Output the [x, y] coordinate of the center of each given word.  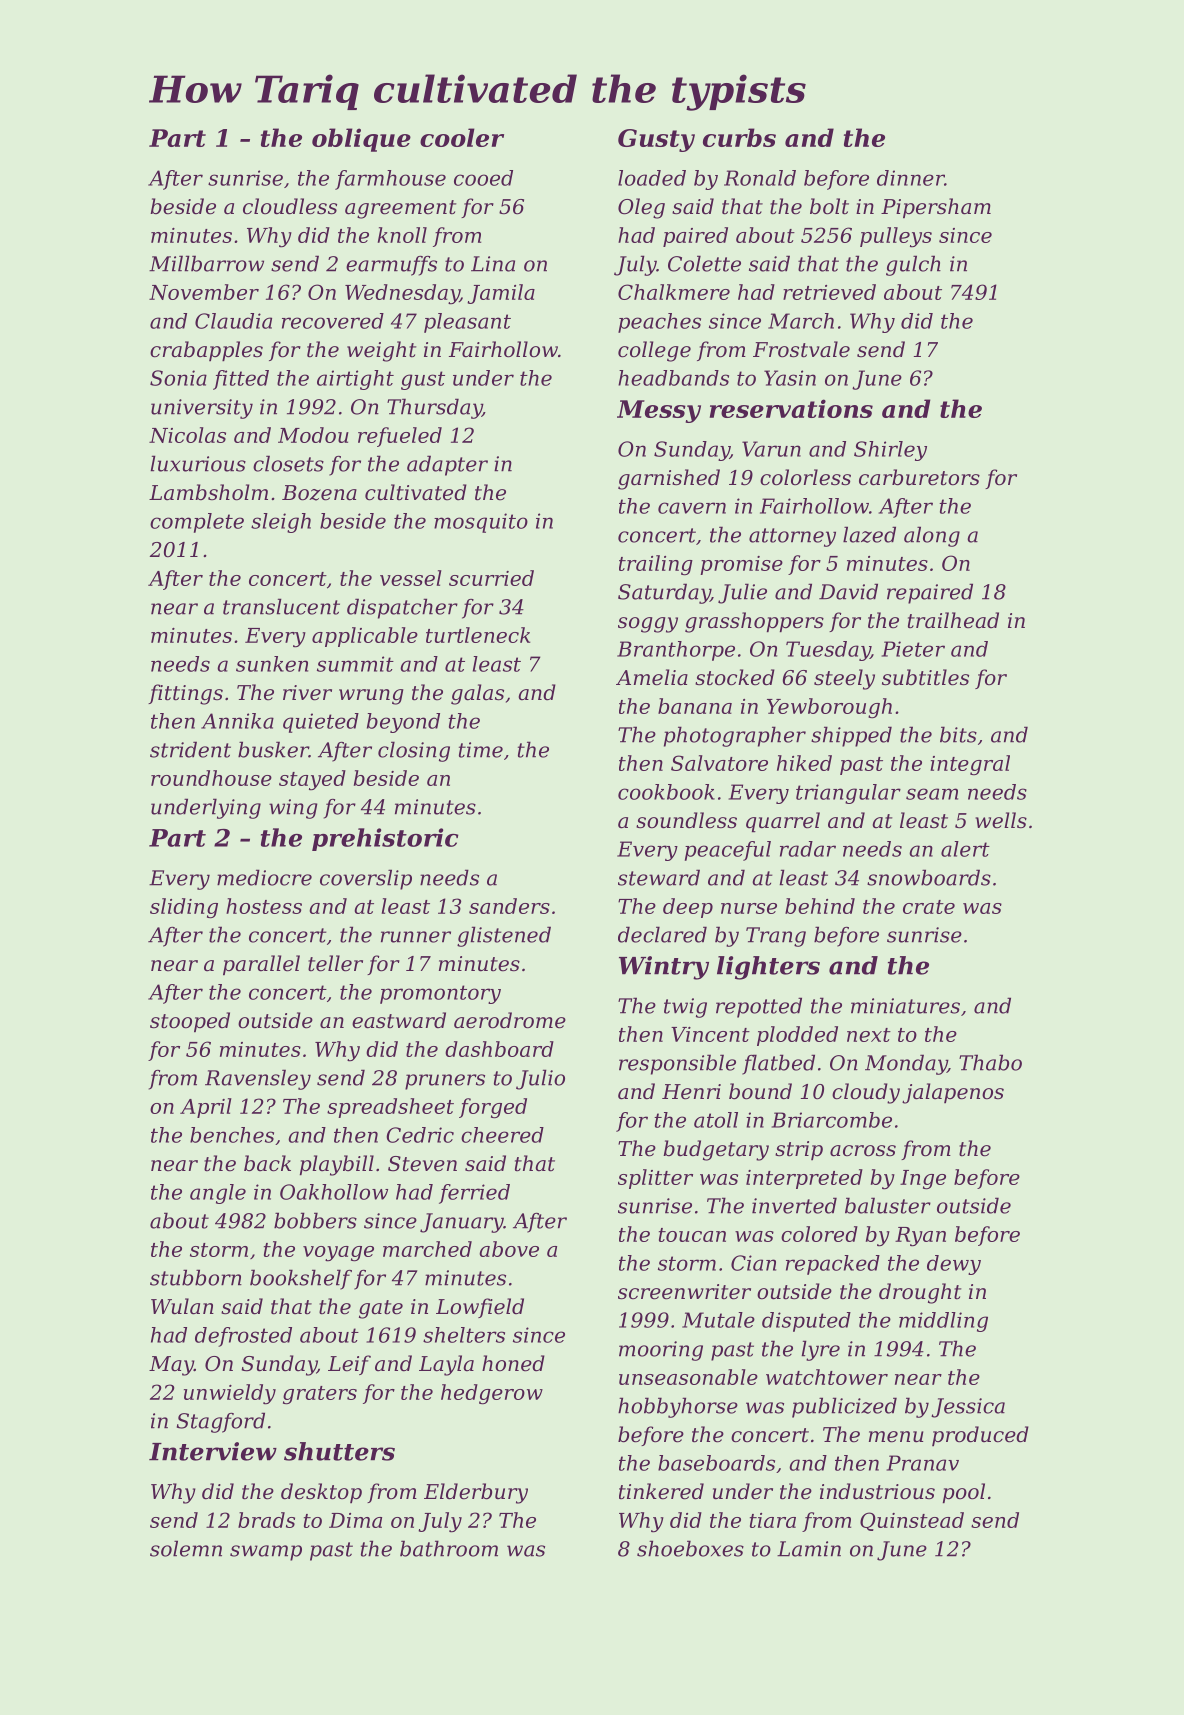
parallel [261, 965]
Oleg [641, 208]
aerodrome [510, 1020]
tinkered [661, 1491]
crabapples [206, 351]
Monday [906, 1064]
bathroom [449, 1548]
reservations [791, 408]
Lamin [809, 1549]
